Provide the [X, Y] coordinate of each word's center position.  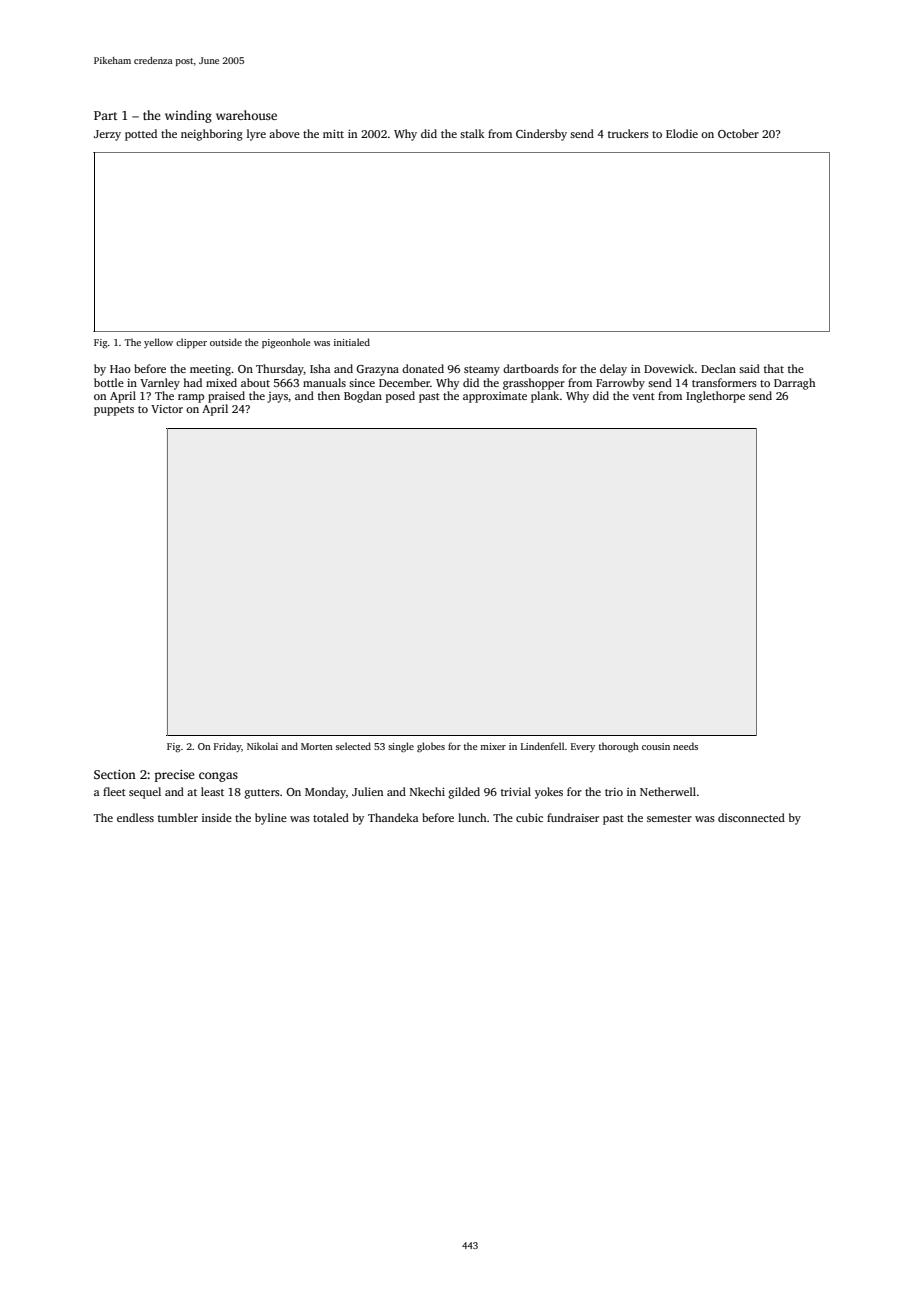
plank [545, 397]
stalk [472, 133]
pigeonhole [286, 343]
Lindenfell [542, 746]
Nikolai [262, 746]
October [738, 133]
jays [277, 397]
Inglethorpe [715, 397]
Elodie [682, 133]
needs [685, 746]
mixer [493, 746]
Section [115, 774]
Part [105, 115]
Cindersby [541, 135]
